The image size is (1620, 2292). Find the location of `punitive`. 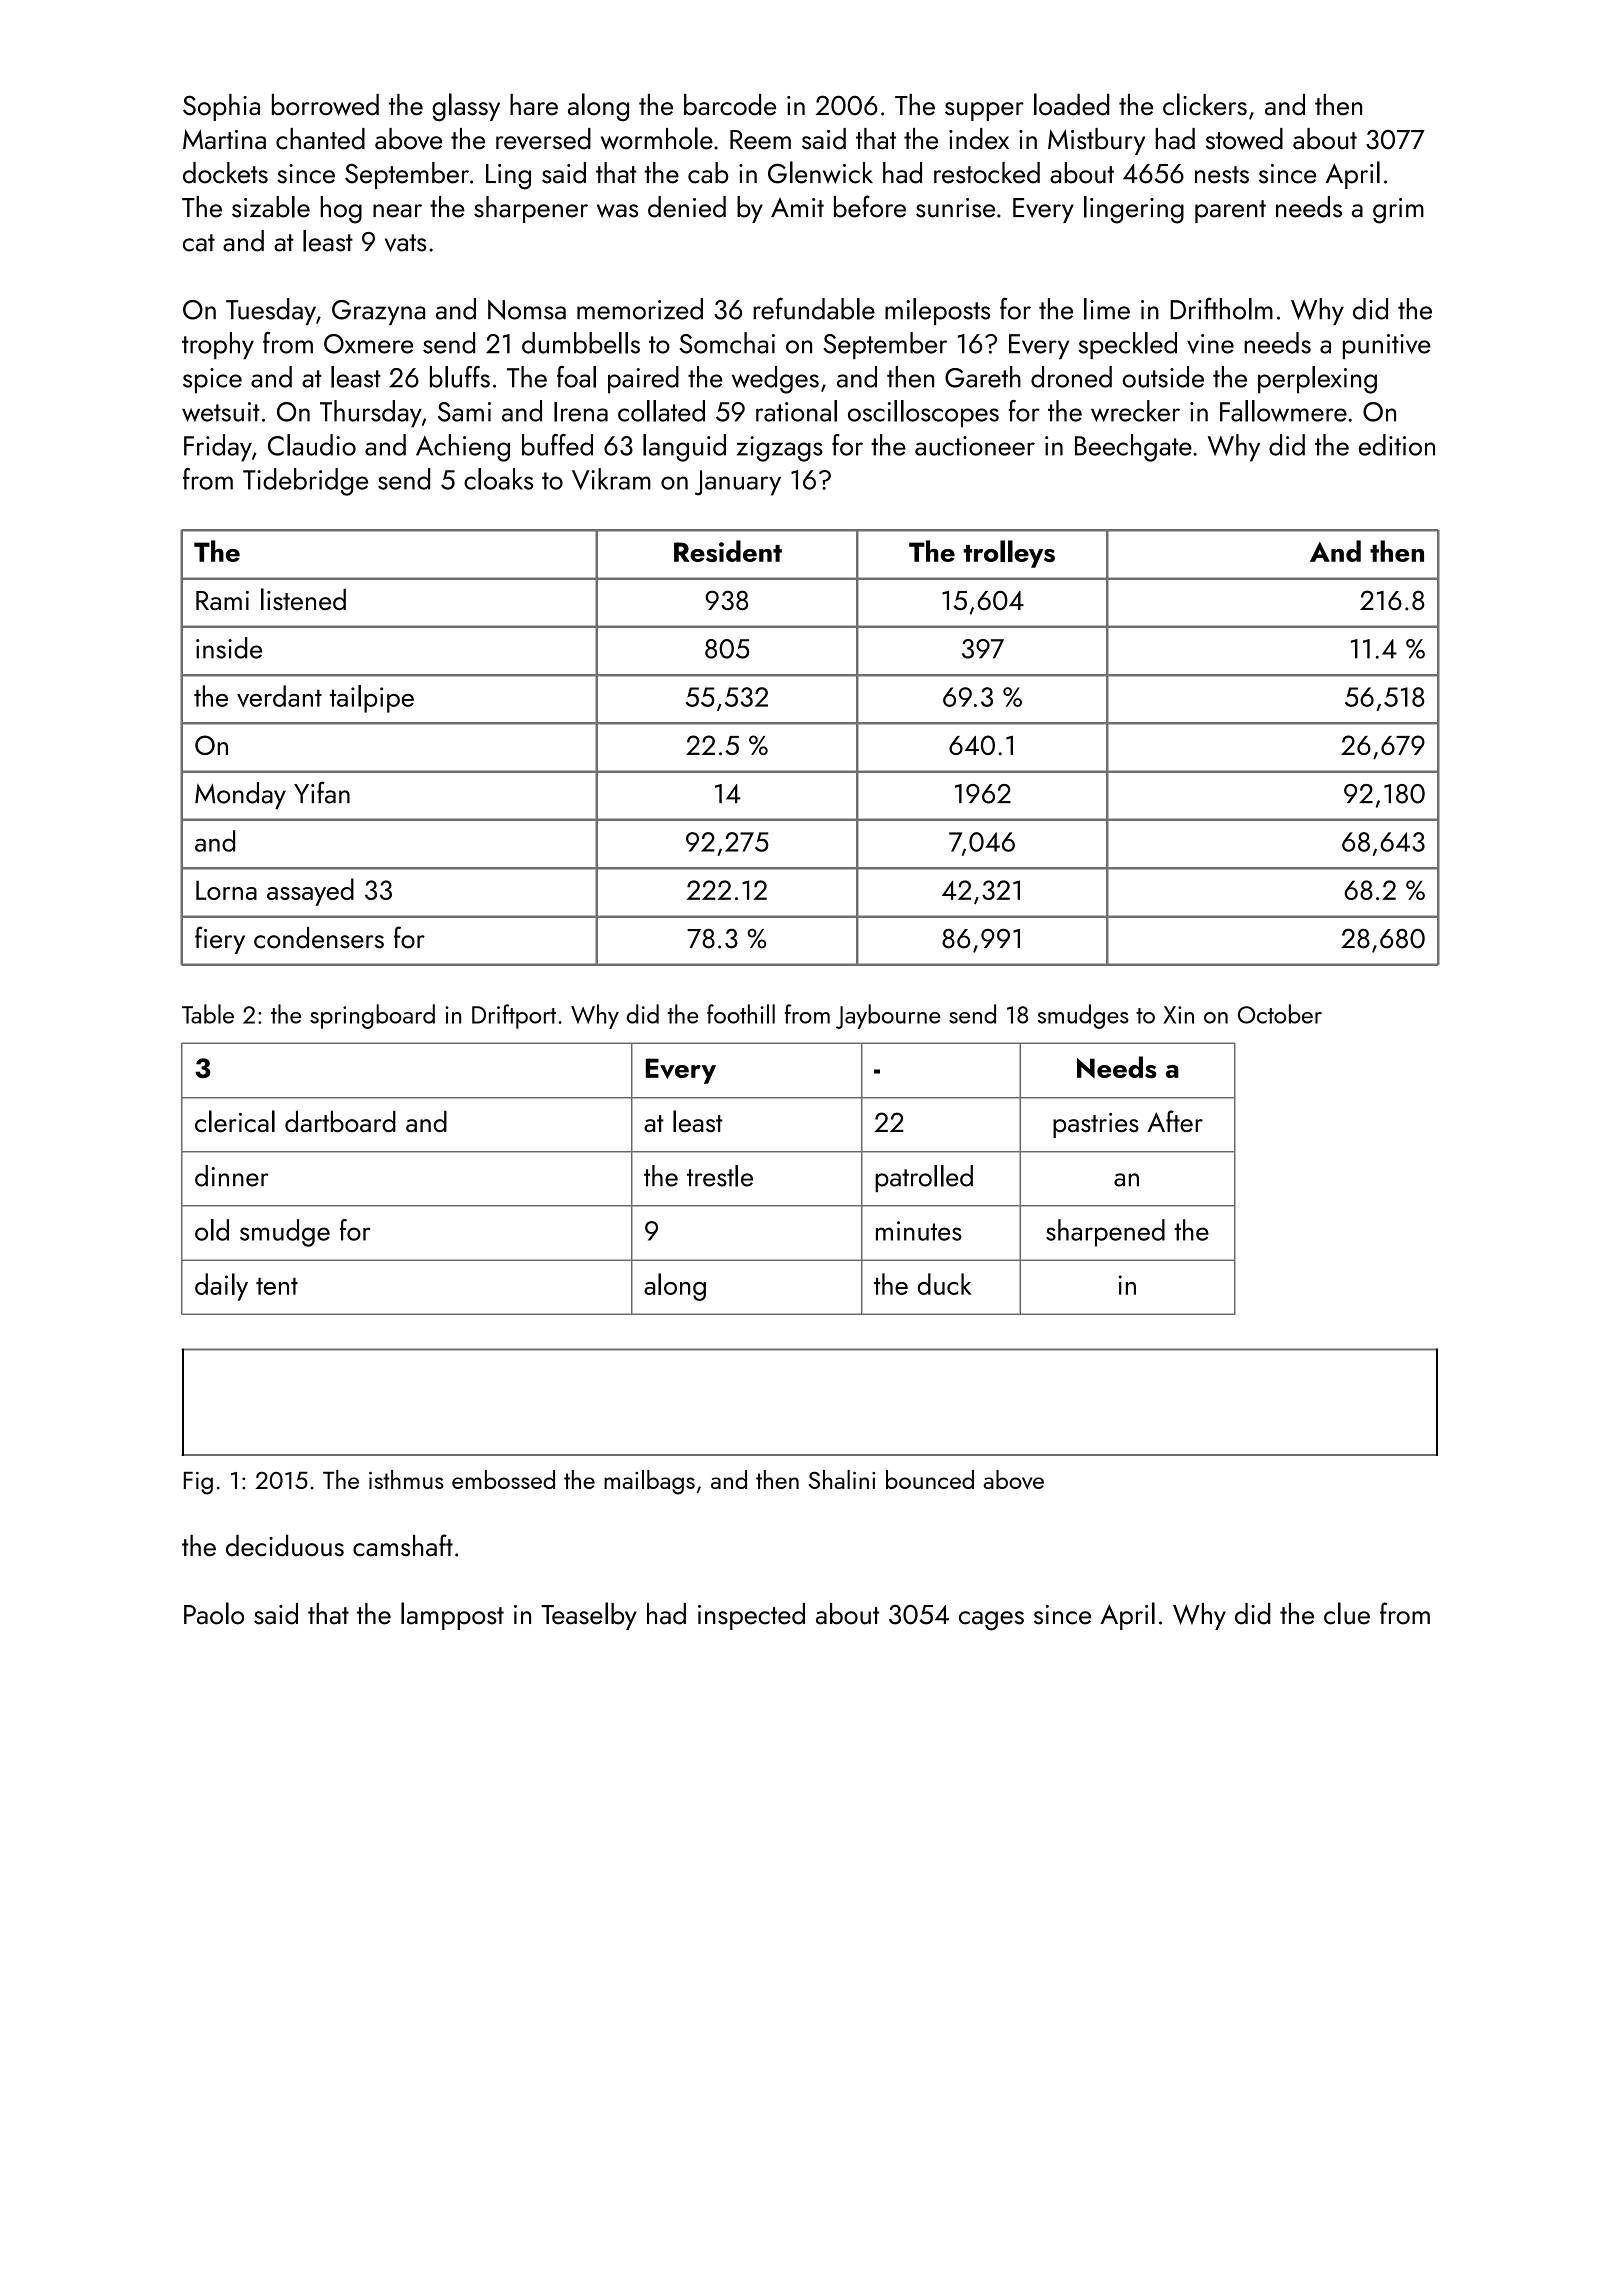

punitive is located at coordinates (1387, 346).
